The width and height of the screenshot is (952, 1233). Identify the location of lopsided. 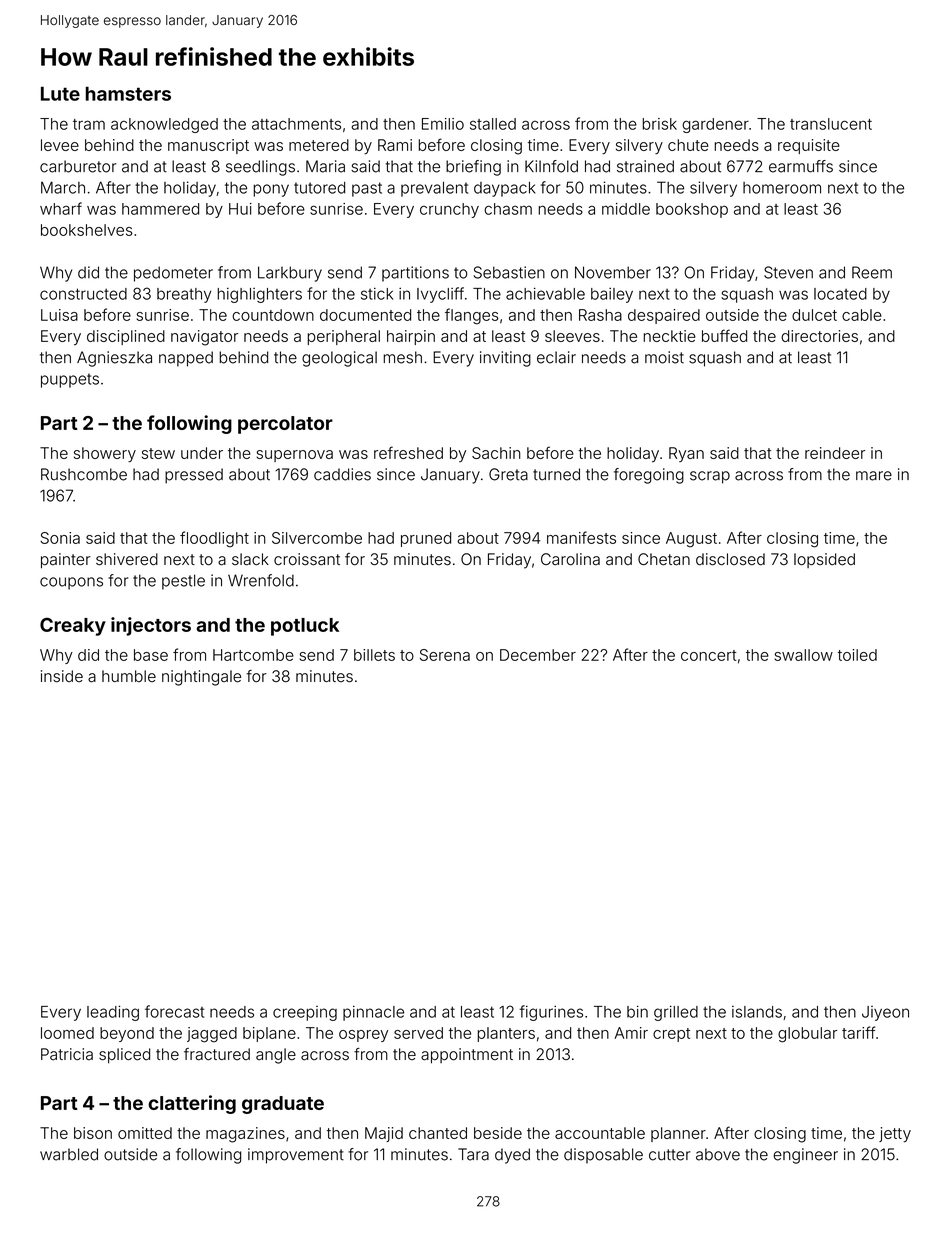
(824, 560).
